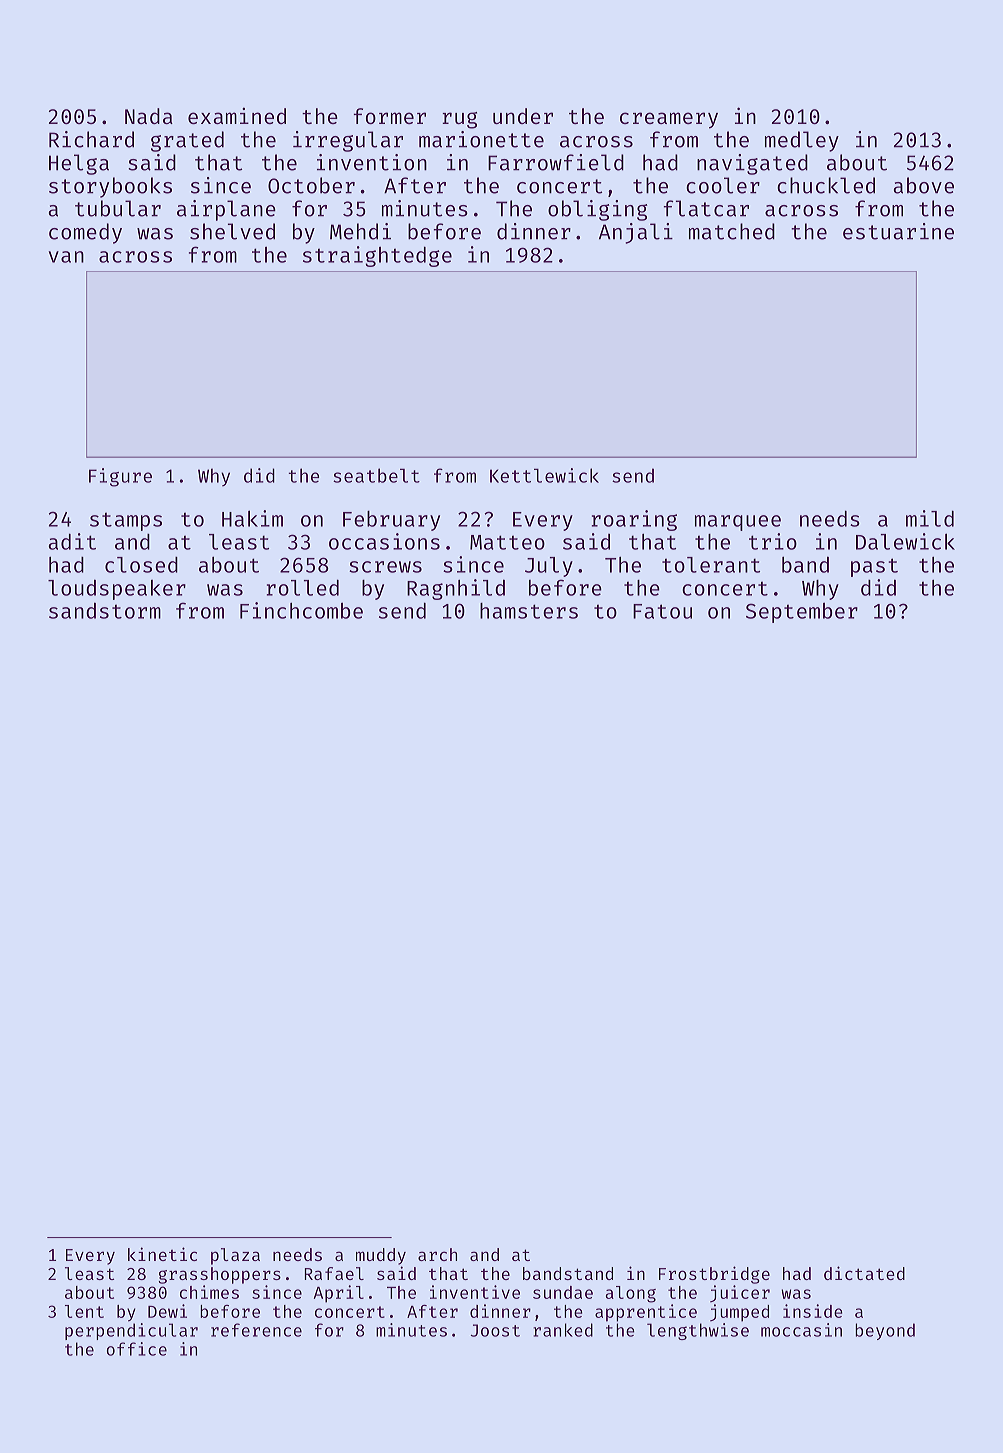 The height and width of the screenshot is (1453, 1003). What do you see at coordinates (84, 1311) in the screenshot?
I see `lent` at bounding box center [84, 1311].
